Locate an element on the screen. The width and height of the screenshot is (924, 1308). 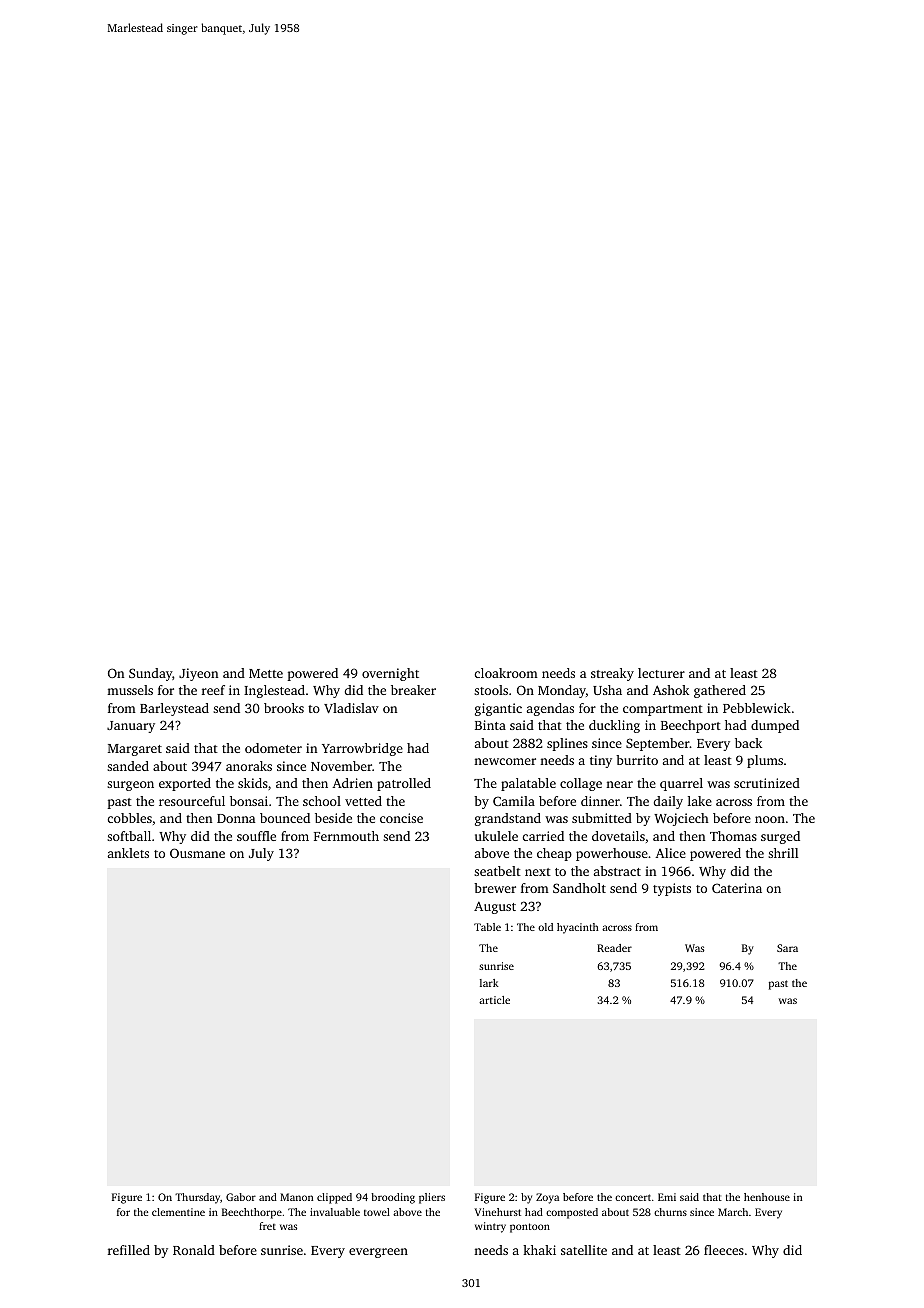
Sandholt is located at coordinates (579, 888).
